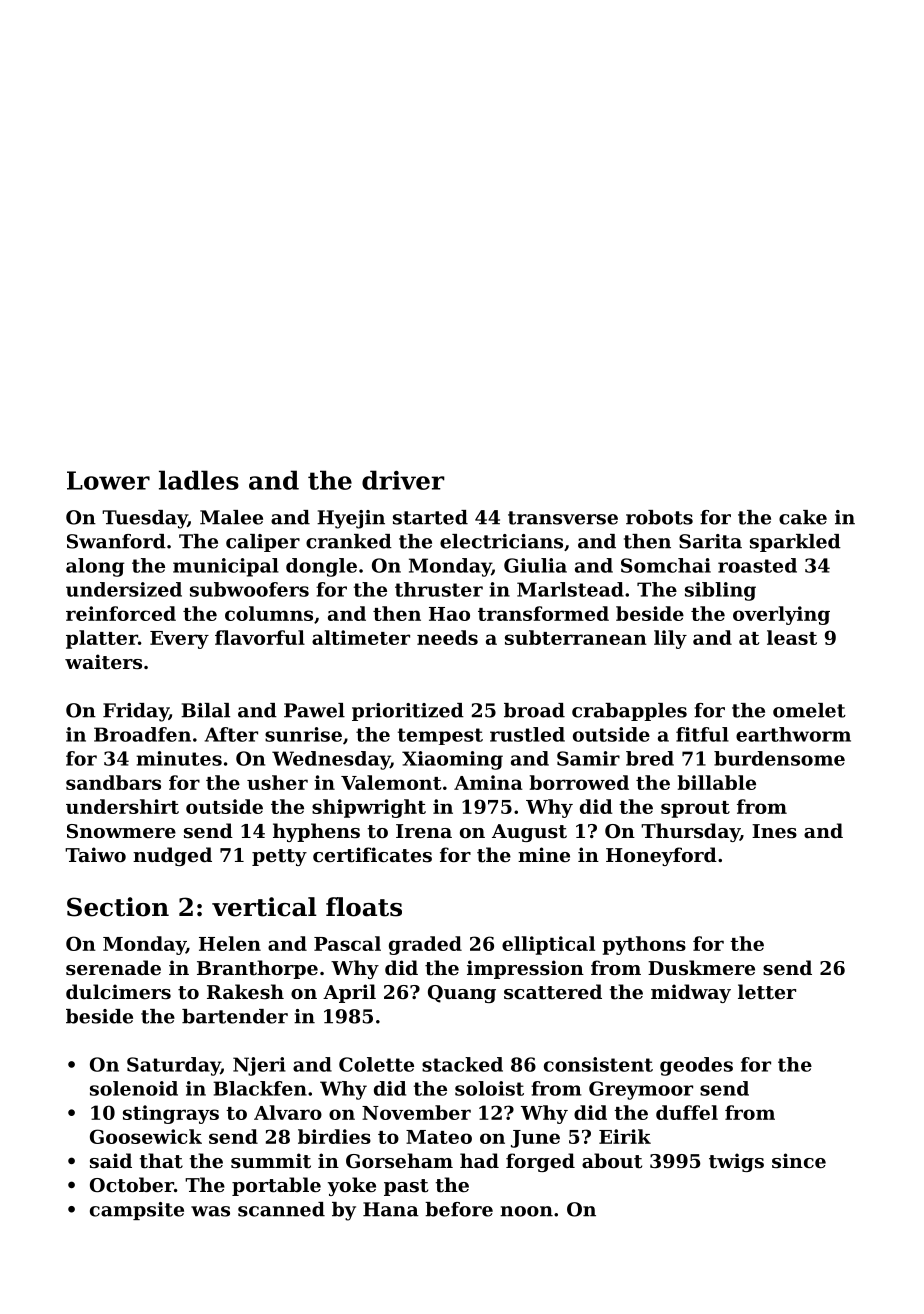  I want to click on Alvaro, so click(288, 1112).
